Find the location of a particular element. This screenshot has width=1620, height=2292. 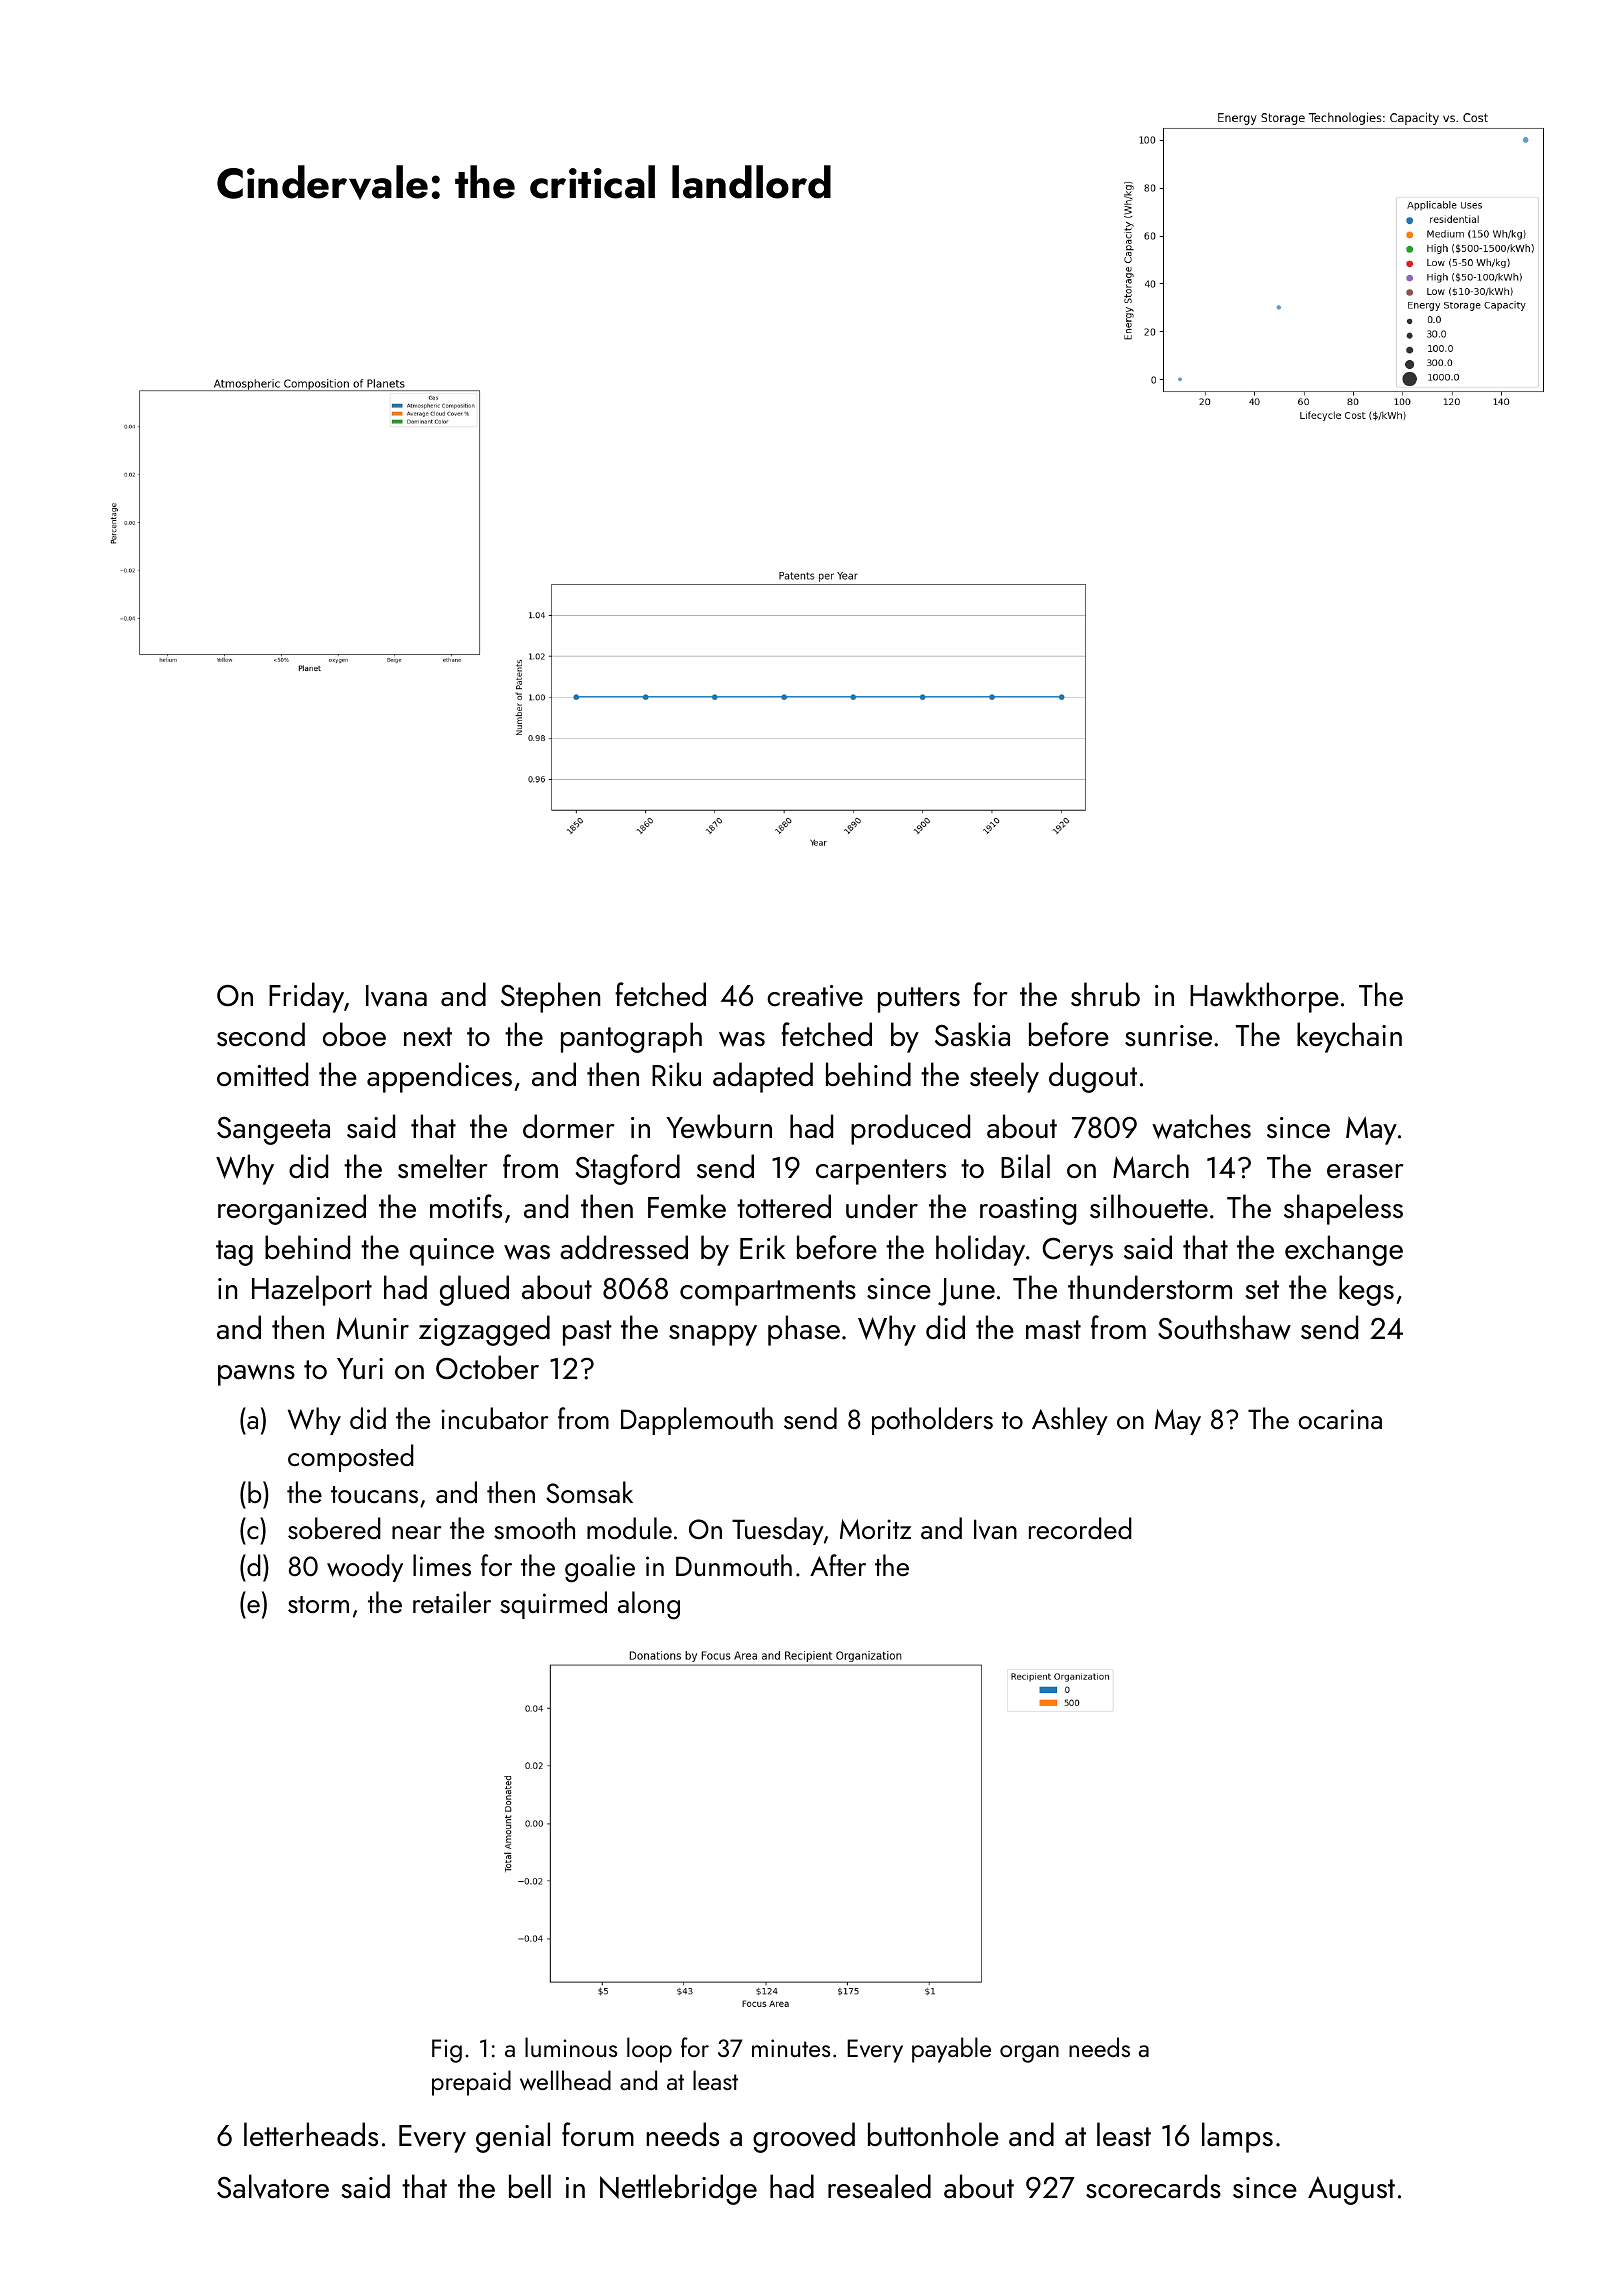

prepaid is located at coordinates (471, 2083).
